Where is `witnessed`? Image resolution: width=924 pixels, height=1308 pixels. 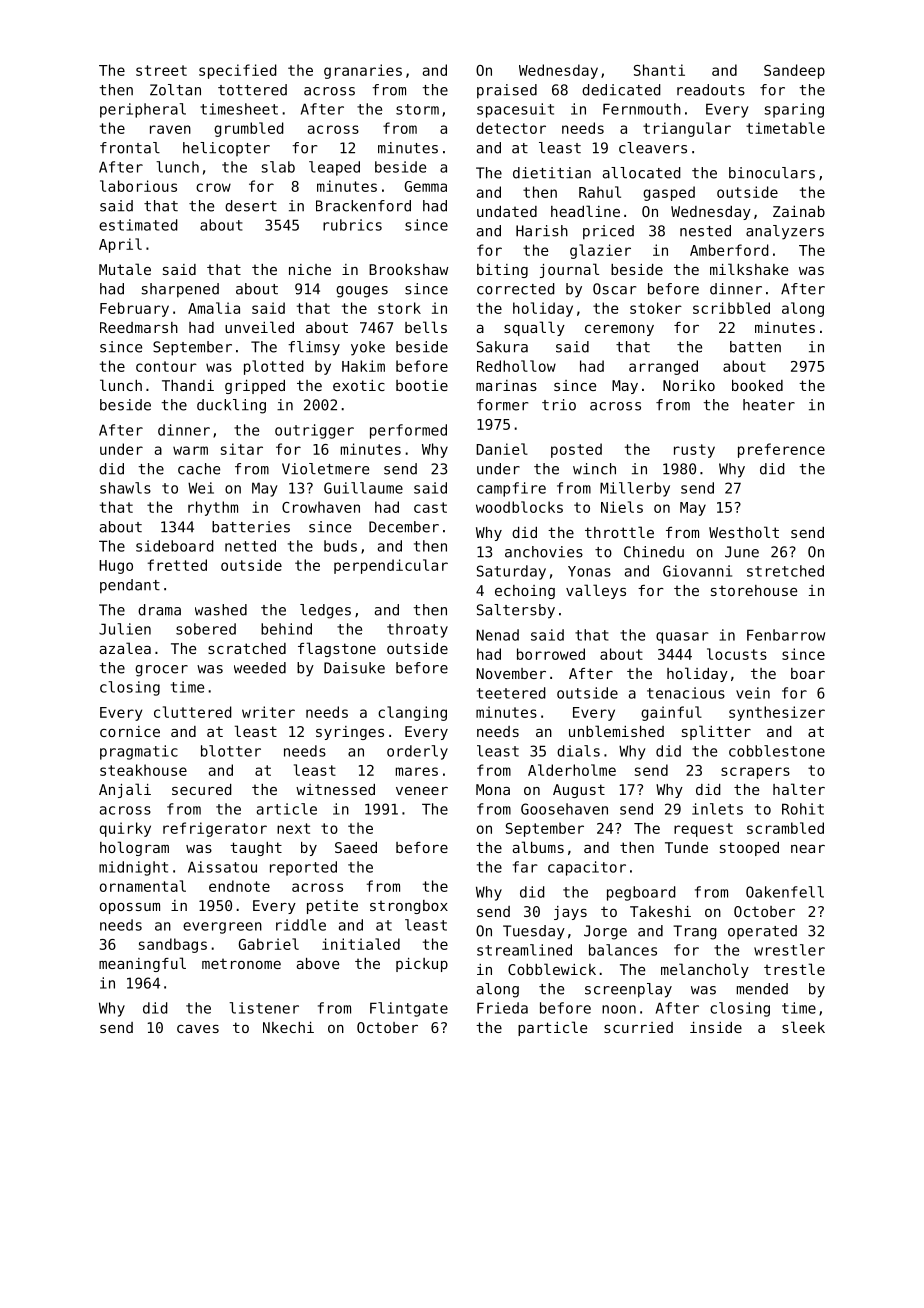
witnessed is located at coordinates (335, 789).
